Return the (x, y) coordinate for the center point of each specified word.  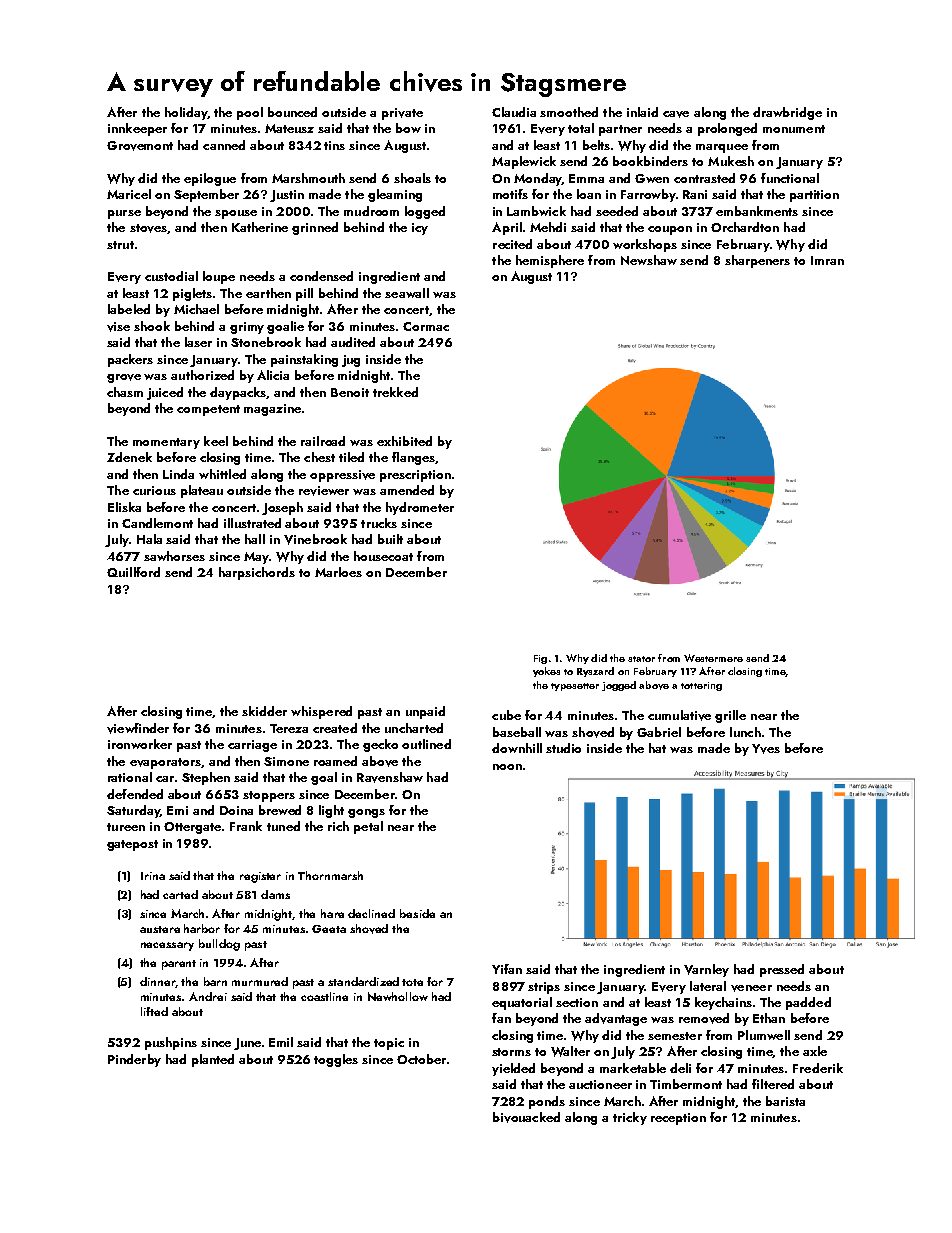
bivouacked (526, 1117)
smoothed (569, 112)
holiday (186, 113)
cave (676, 114)
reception (678, 1119)
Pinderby (134, 1060)
